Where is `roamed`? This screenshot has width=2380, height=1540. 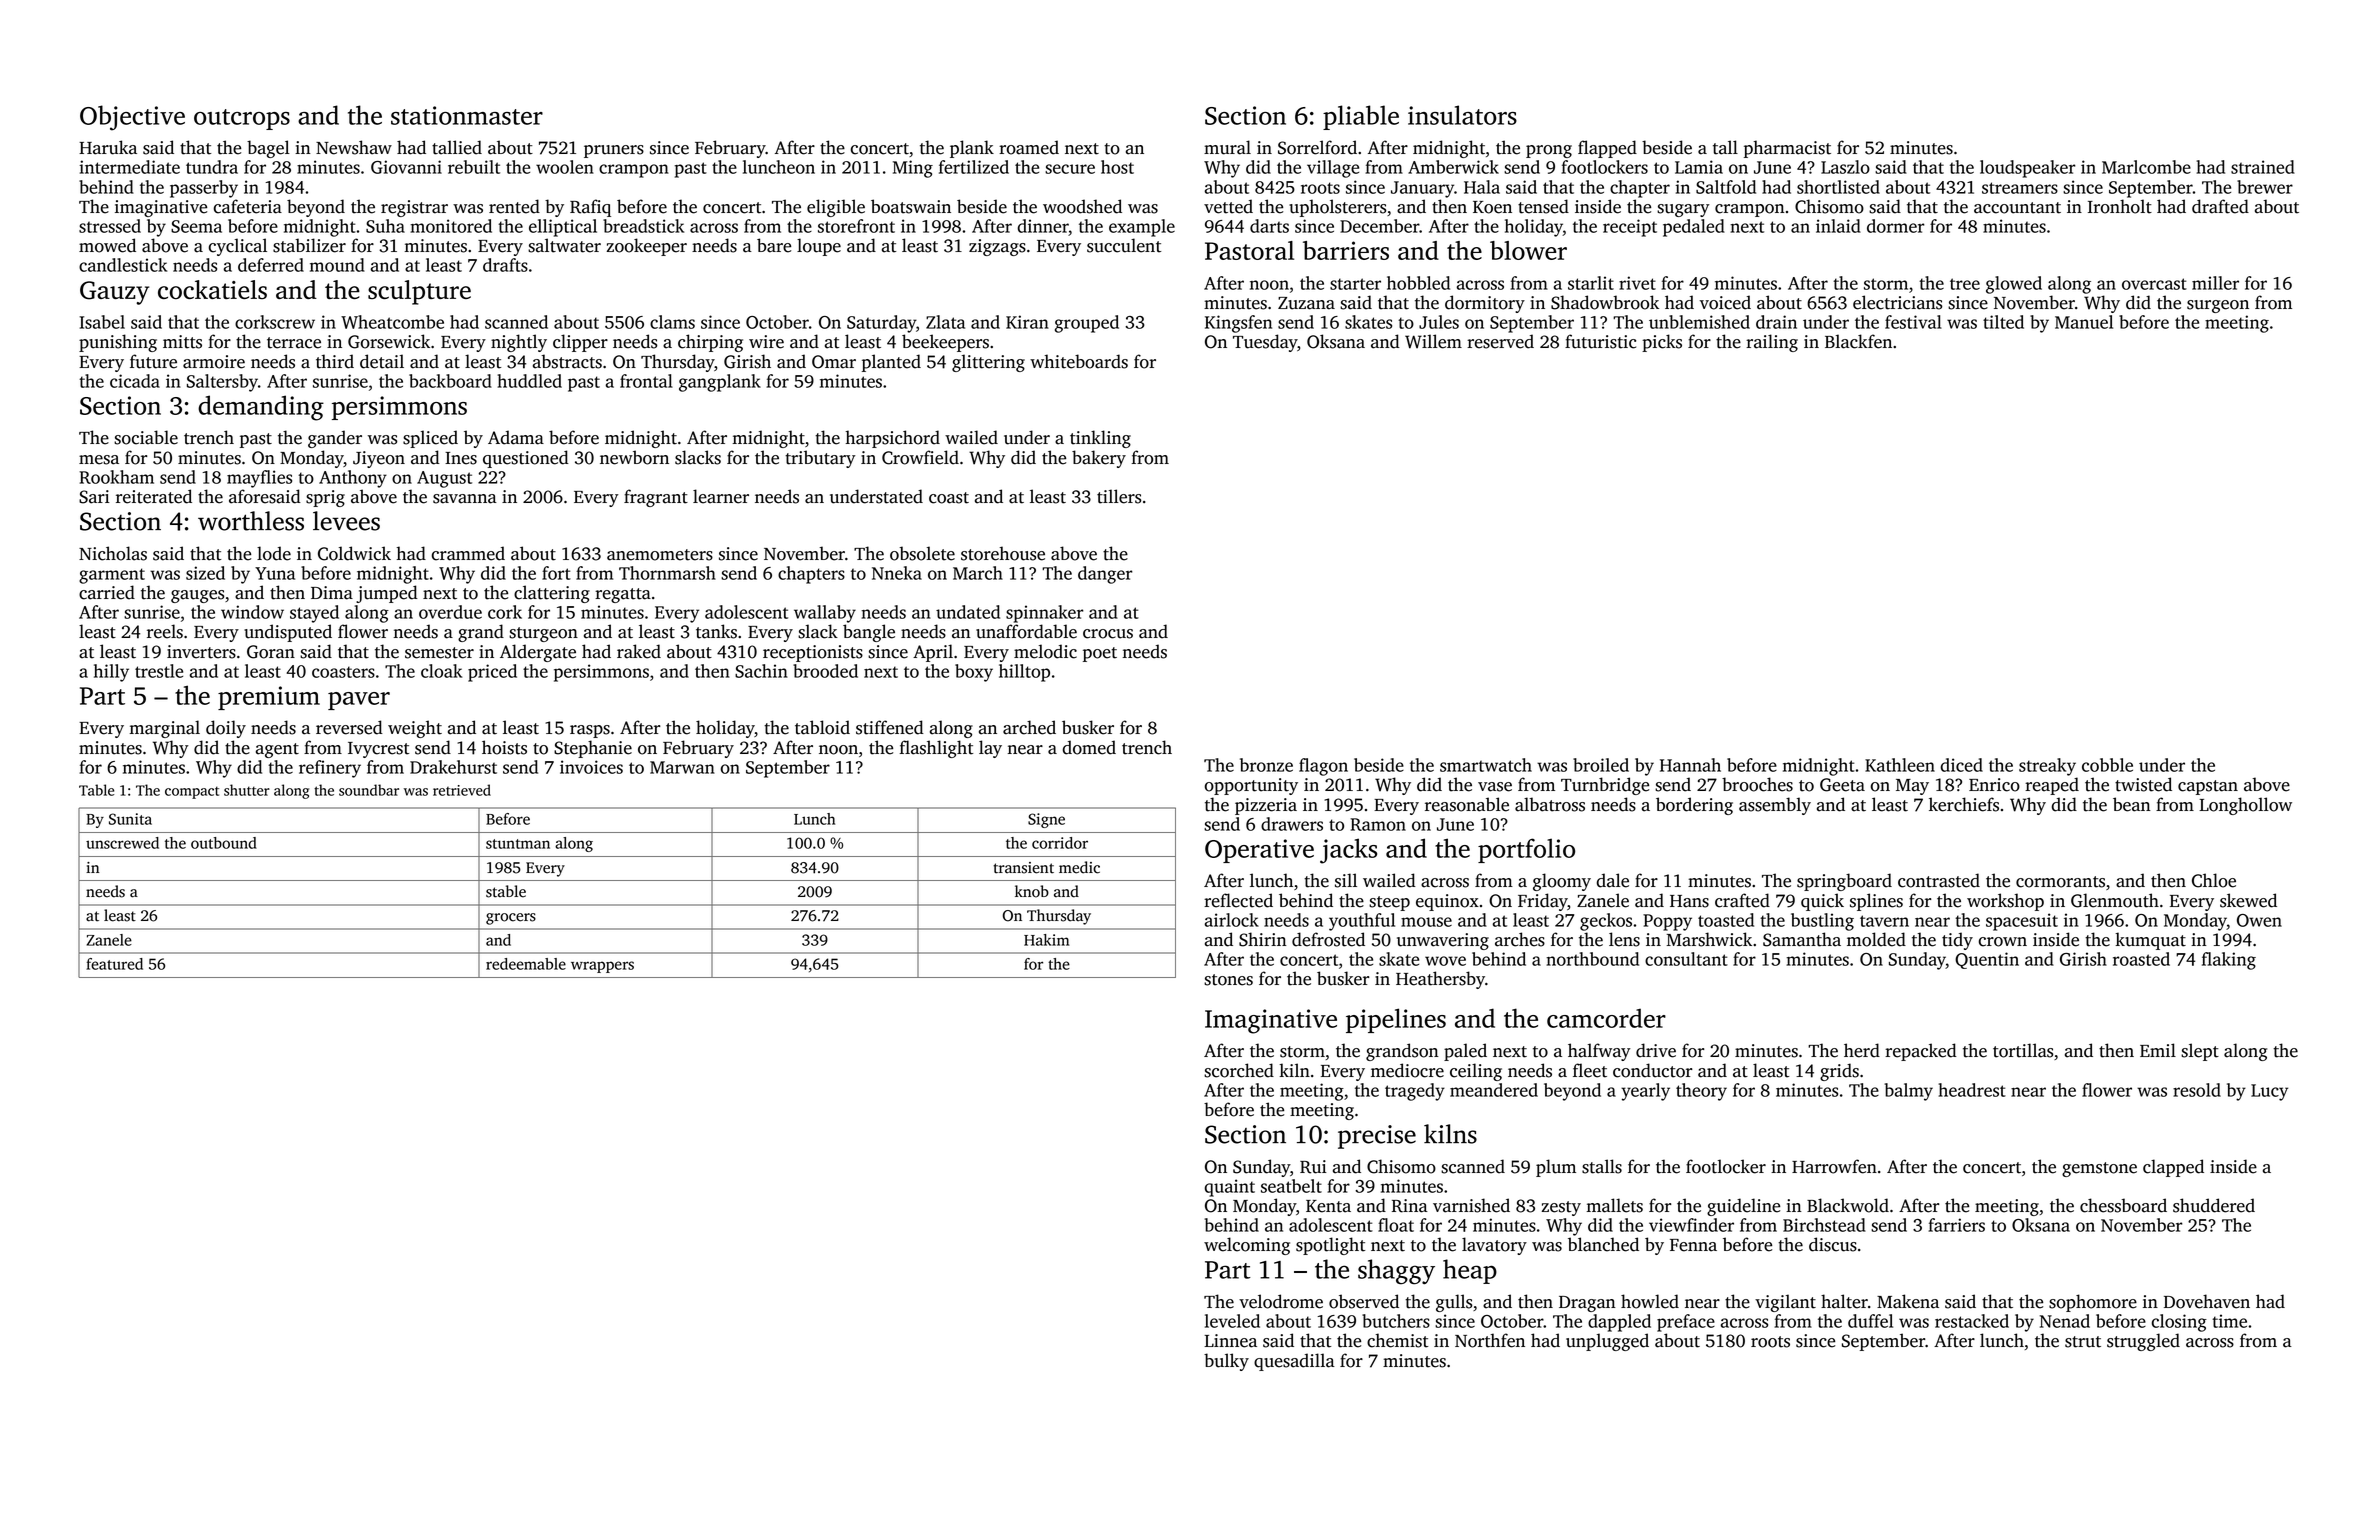 roamed is located at coordinates (1029, 147).
